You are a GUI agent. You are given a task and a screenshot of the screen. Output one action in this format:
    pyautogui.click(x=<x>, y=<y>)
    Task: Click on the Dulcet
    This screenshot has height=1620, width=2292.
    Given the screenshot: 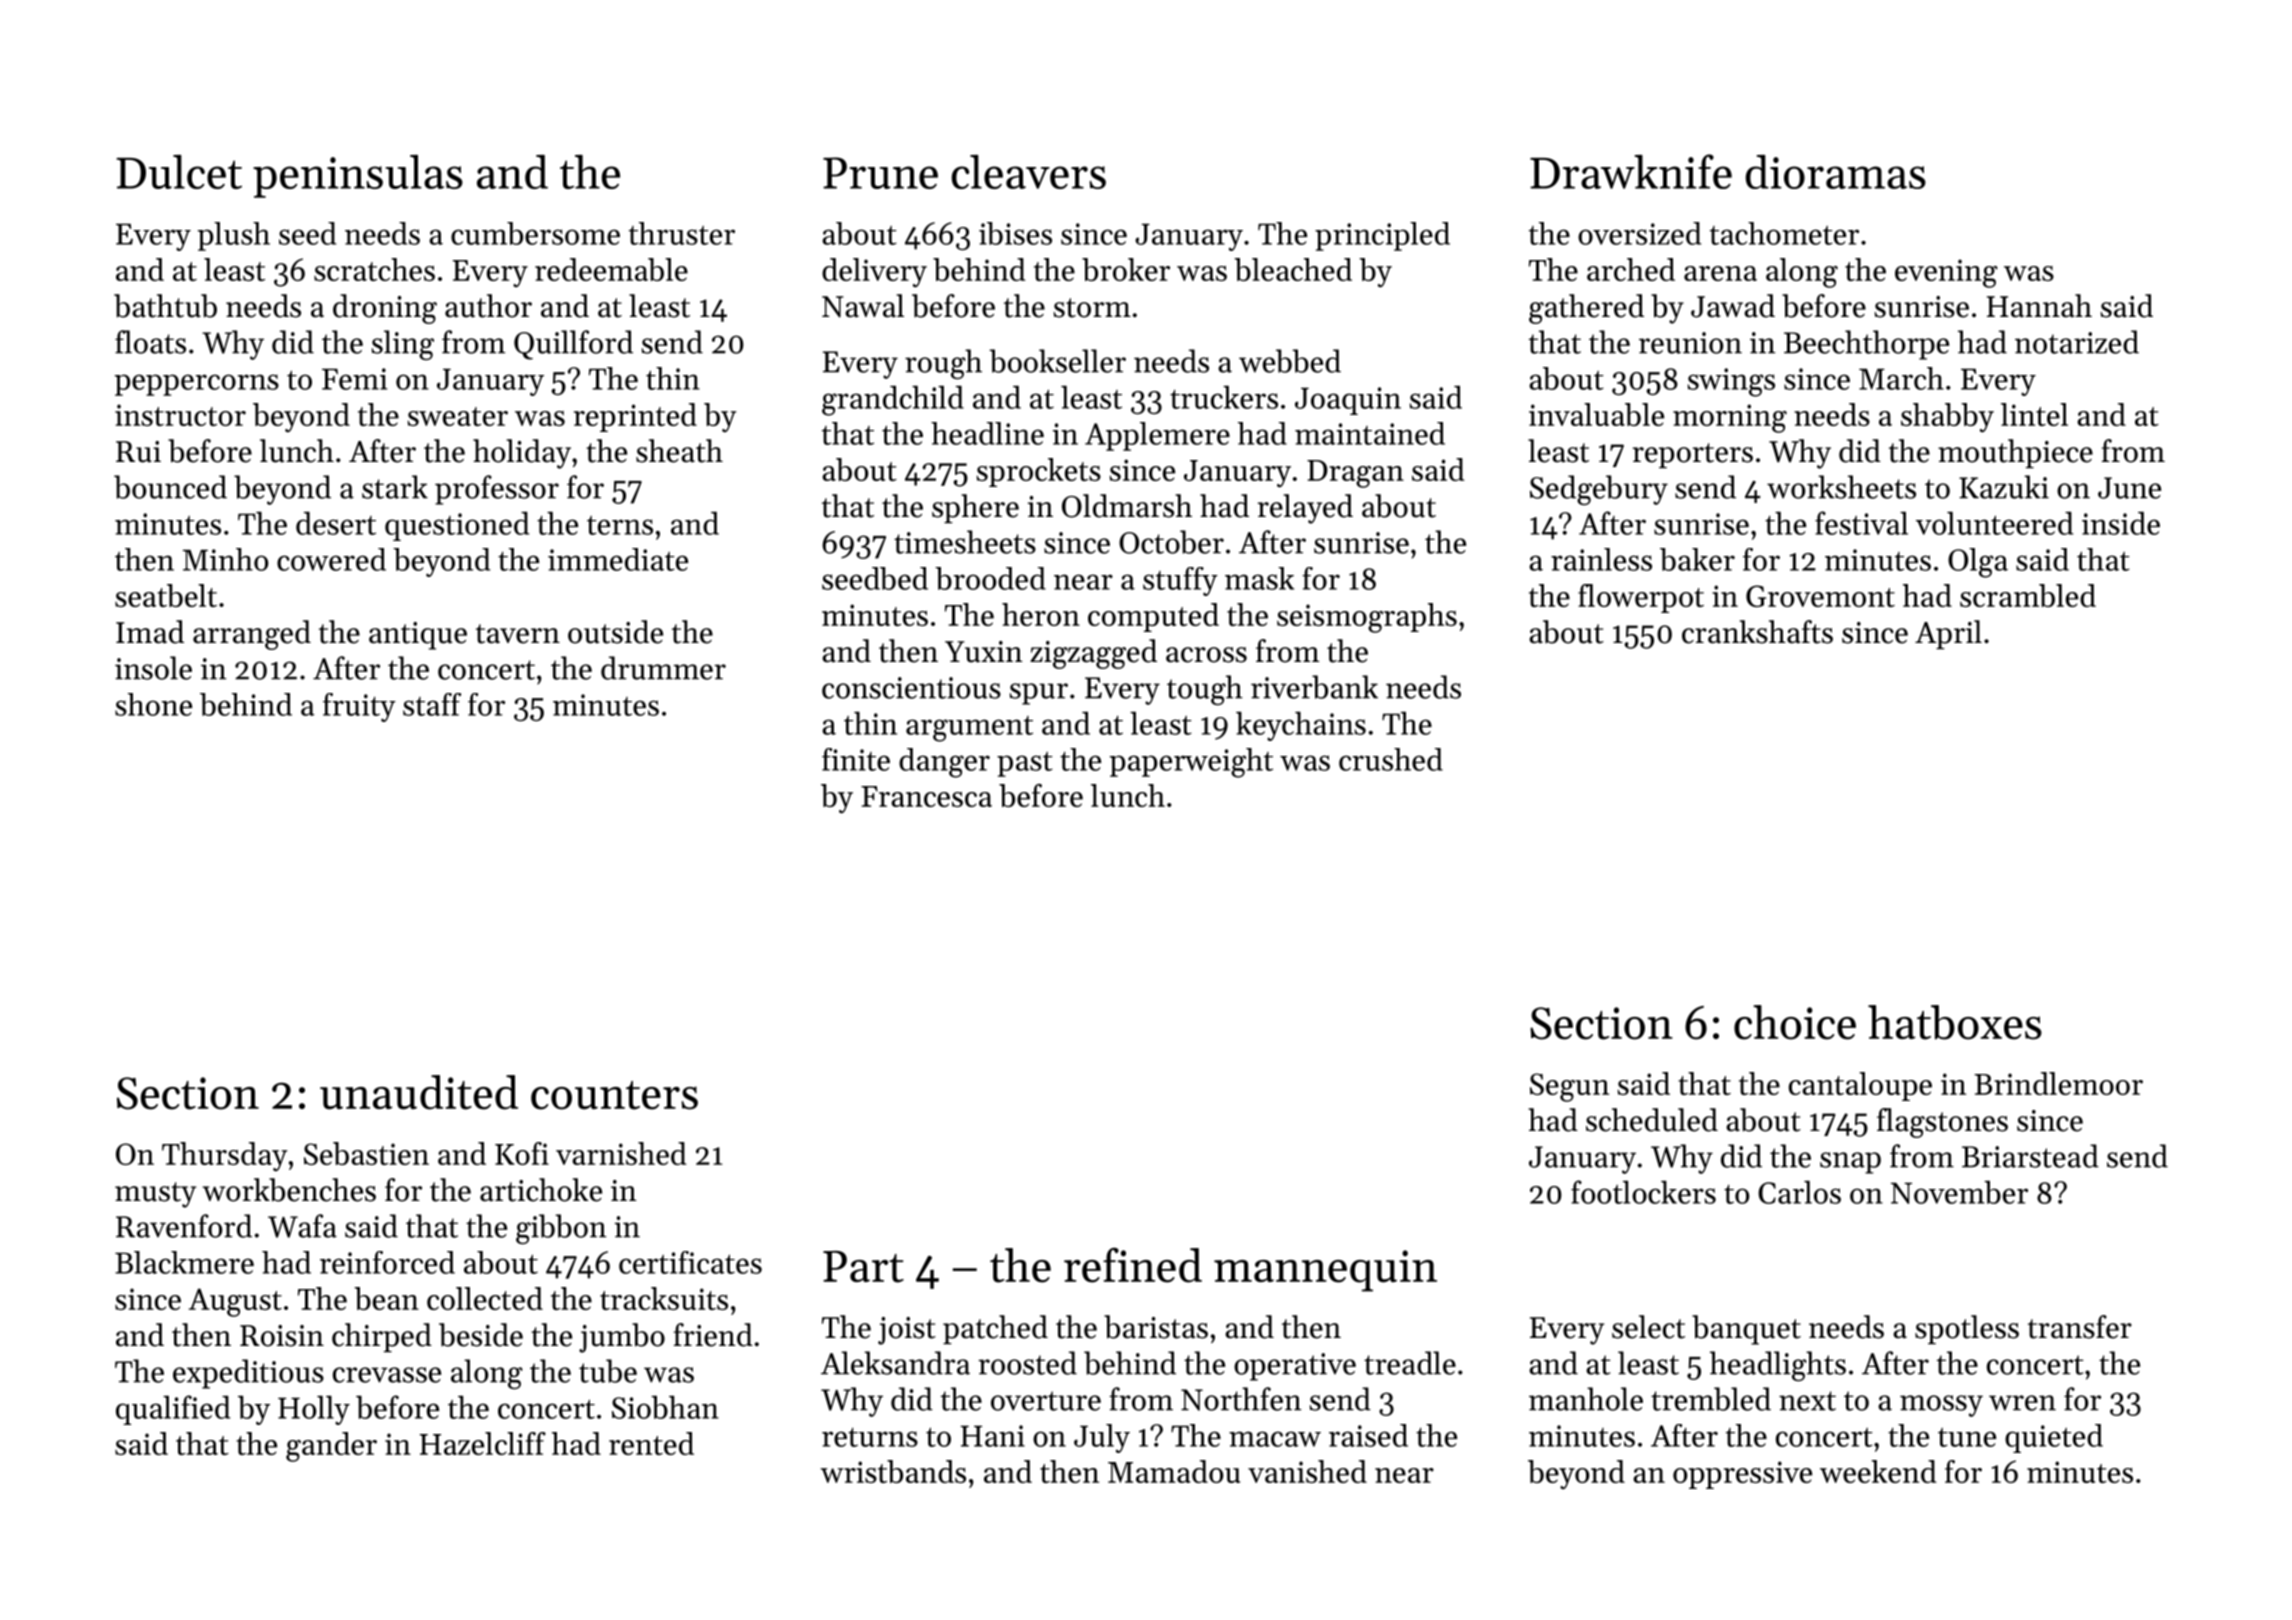 What is the action you would take?
    pyautogui.click(x=179, y=172)
